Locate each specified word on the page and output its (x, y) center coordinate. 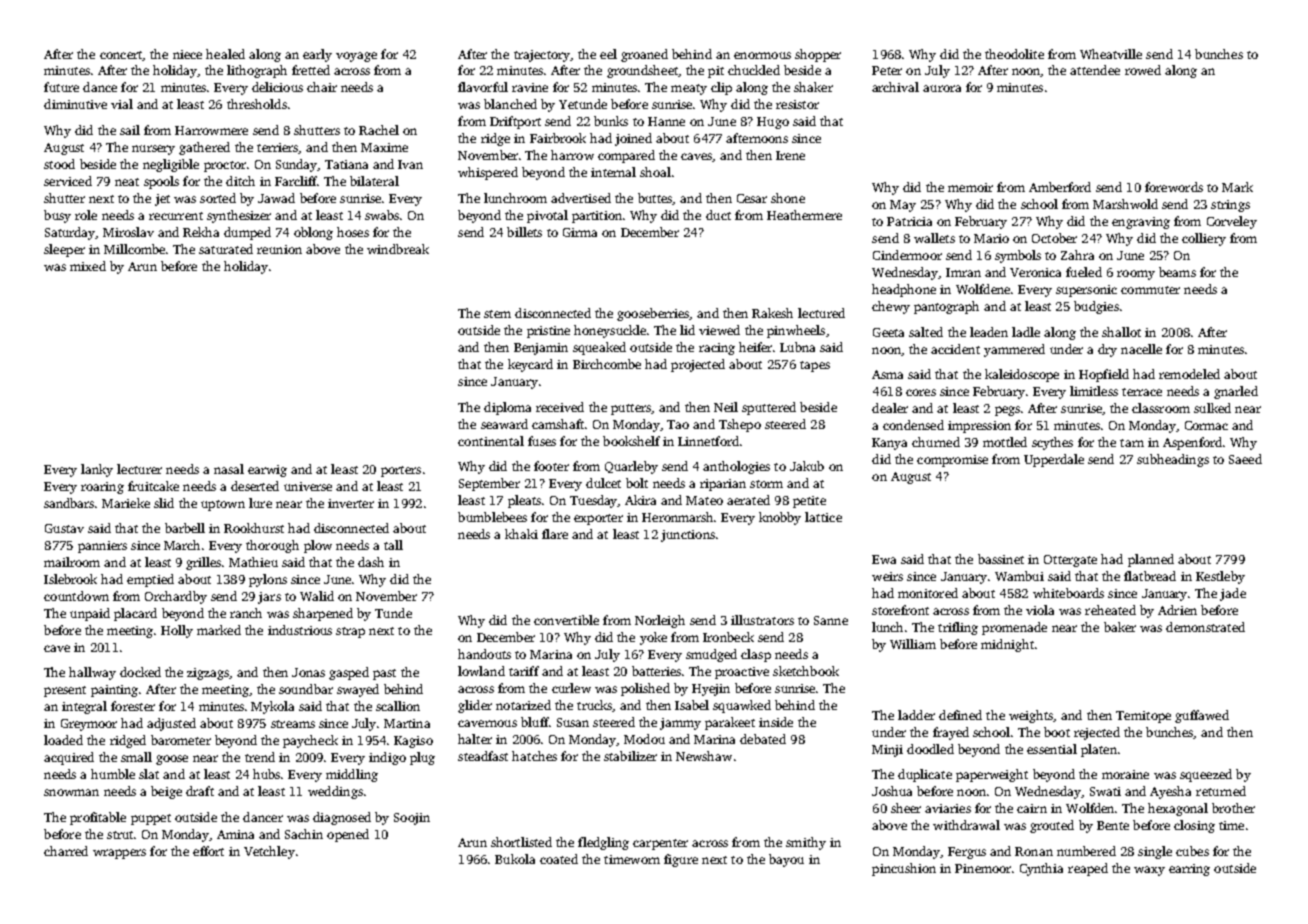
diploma (507, 408)
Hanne (666, 121)
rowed (1143, 70)
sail (130, 130)
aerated (748, 500)
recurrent (176, 216)
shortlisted (521, 842)
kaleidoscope (1022, 375)
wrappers (119, 854)
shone (788, 198)
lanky (97, 470)
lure (260, 503)
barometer (181, 740)
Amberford (1060, 187)
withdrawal (966, 825)
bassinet (1001, 559)
